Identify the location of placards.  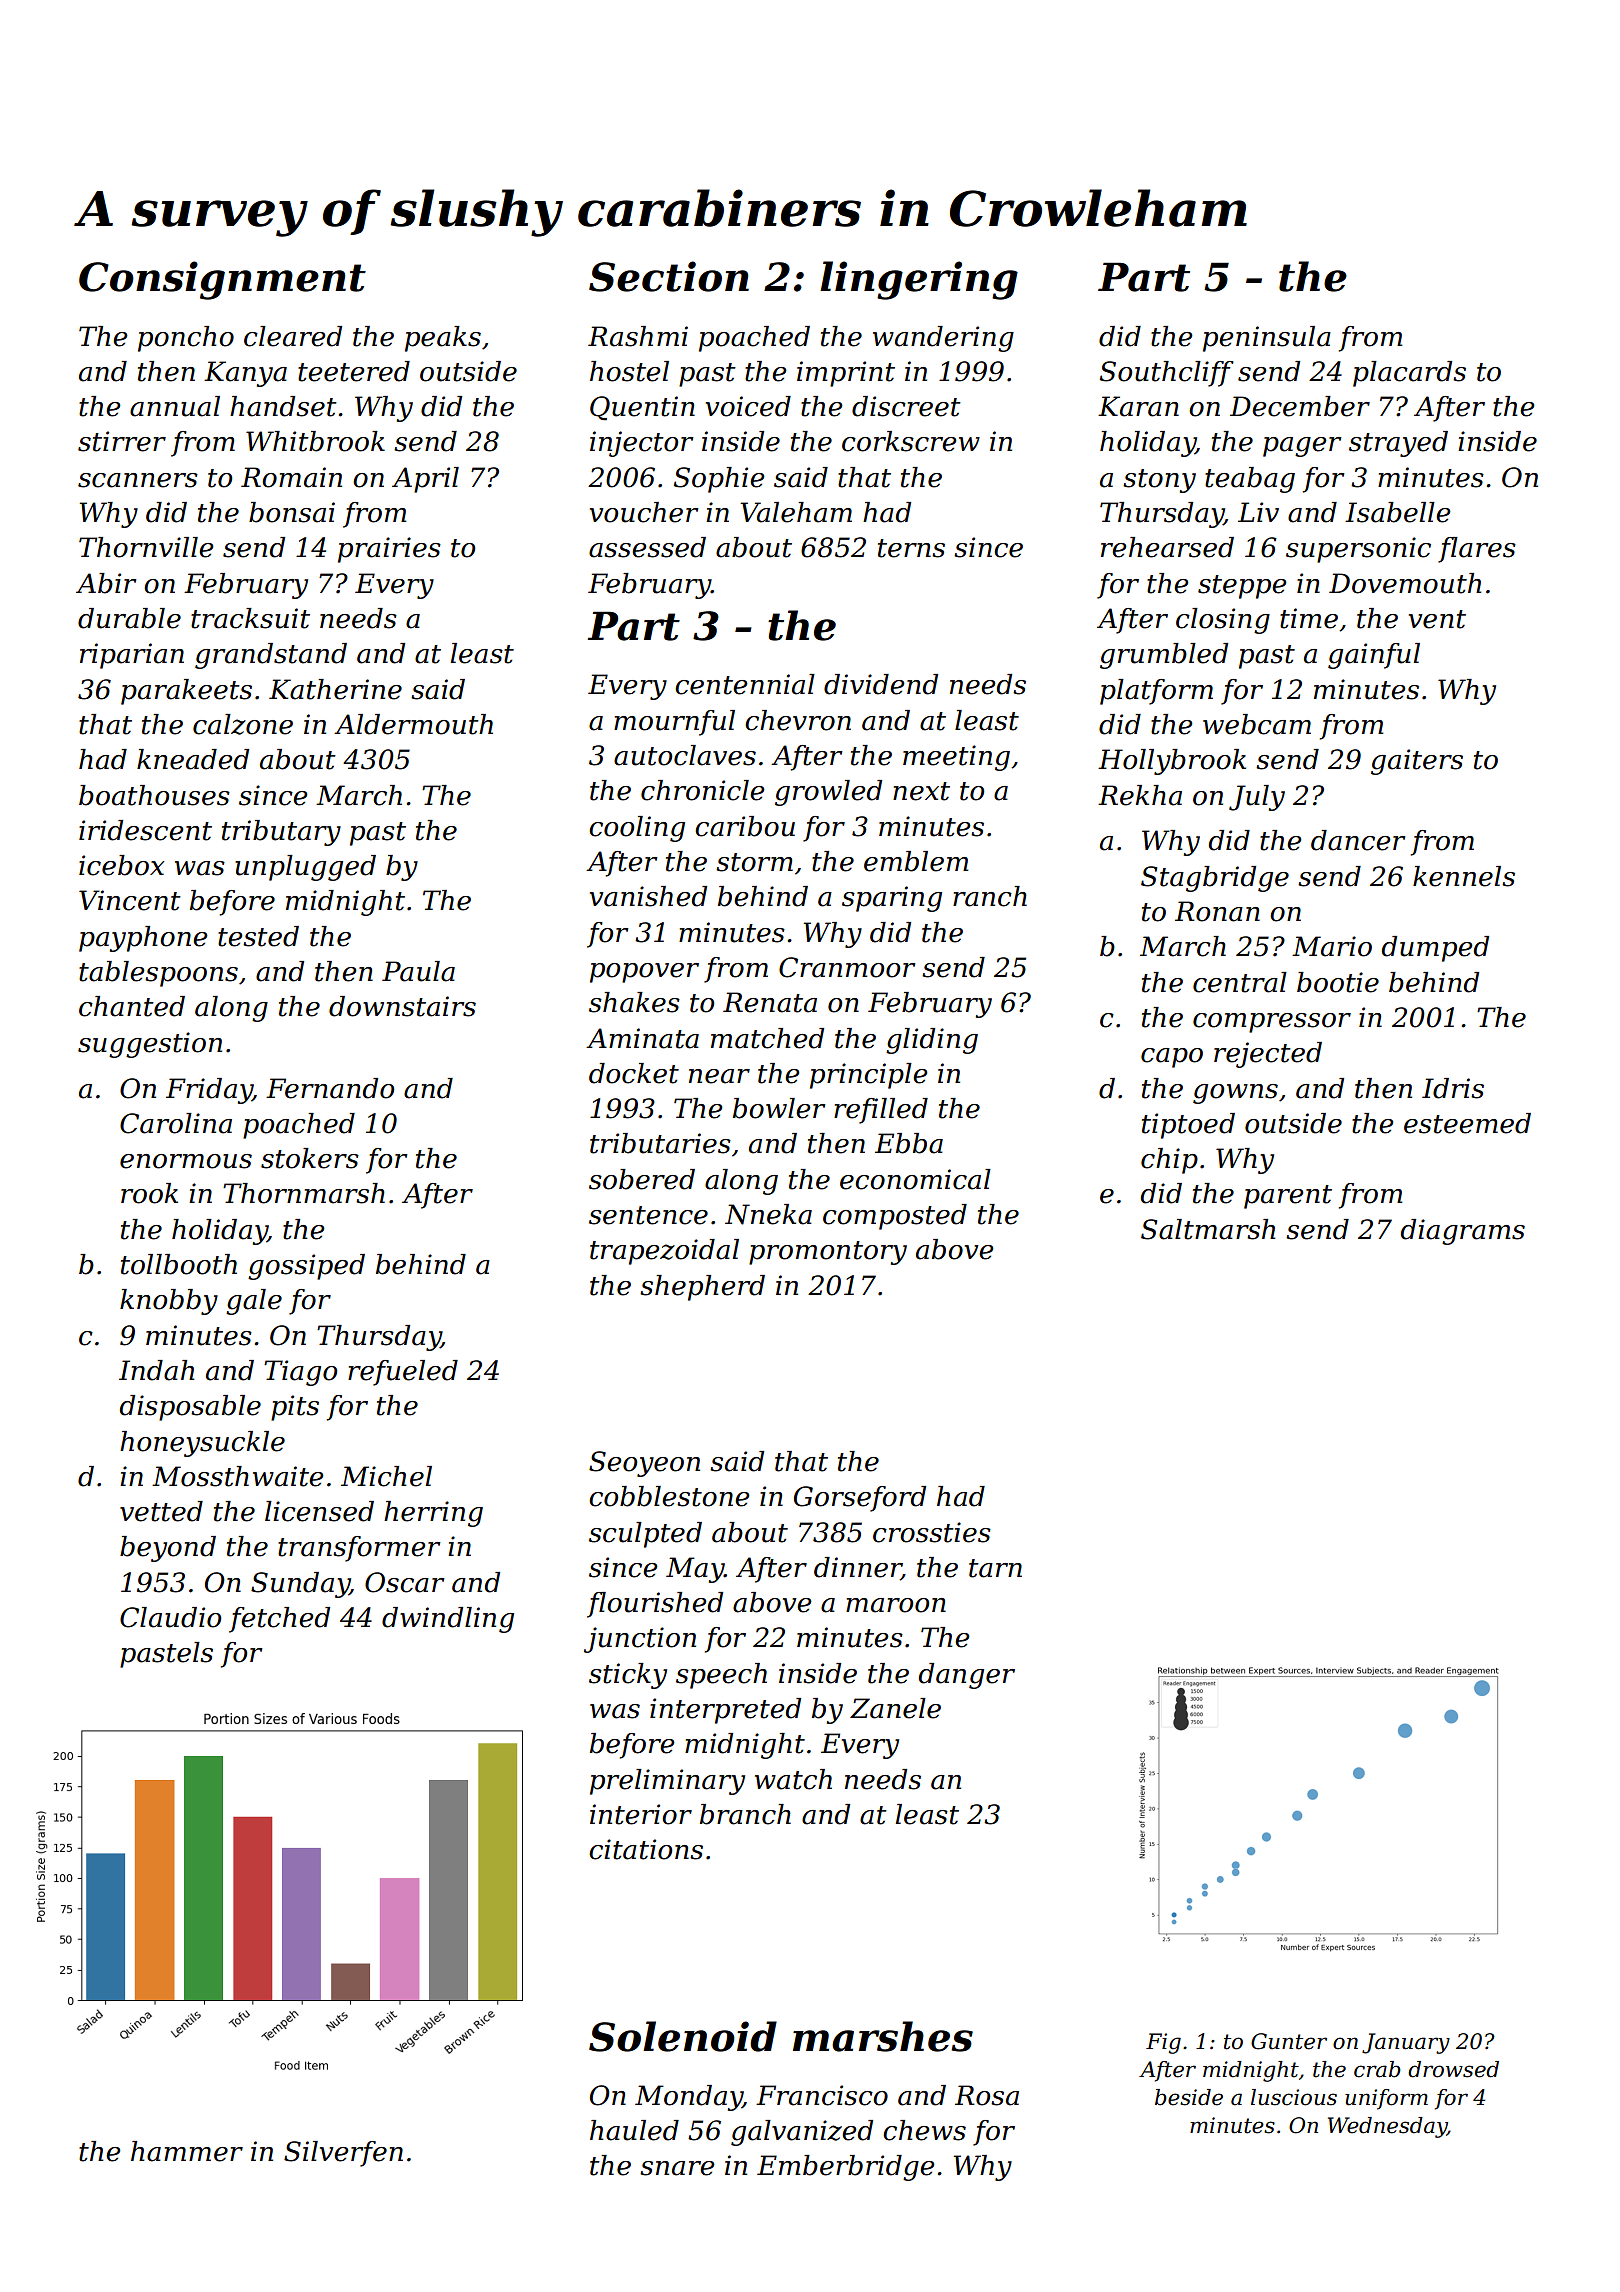
(1409, 374).
